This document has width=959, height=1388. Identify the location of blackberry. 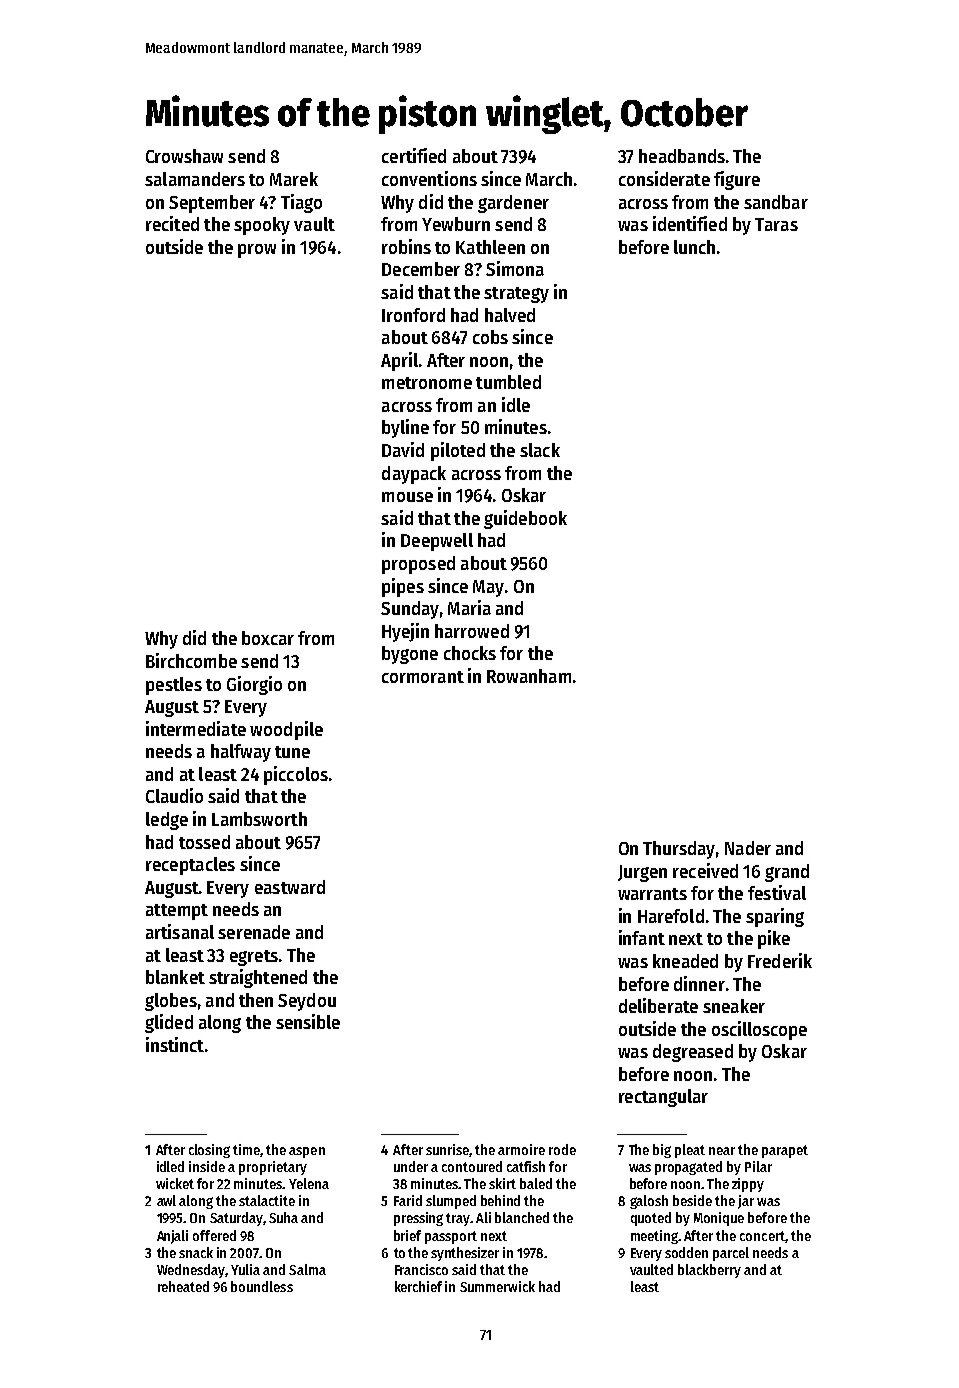
(709, 1271).
